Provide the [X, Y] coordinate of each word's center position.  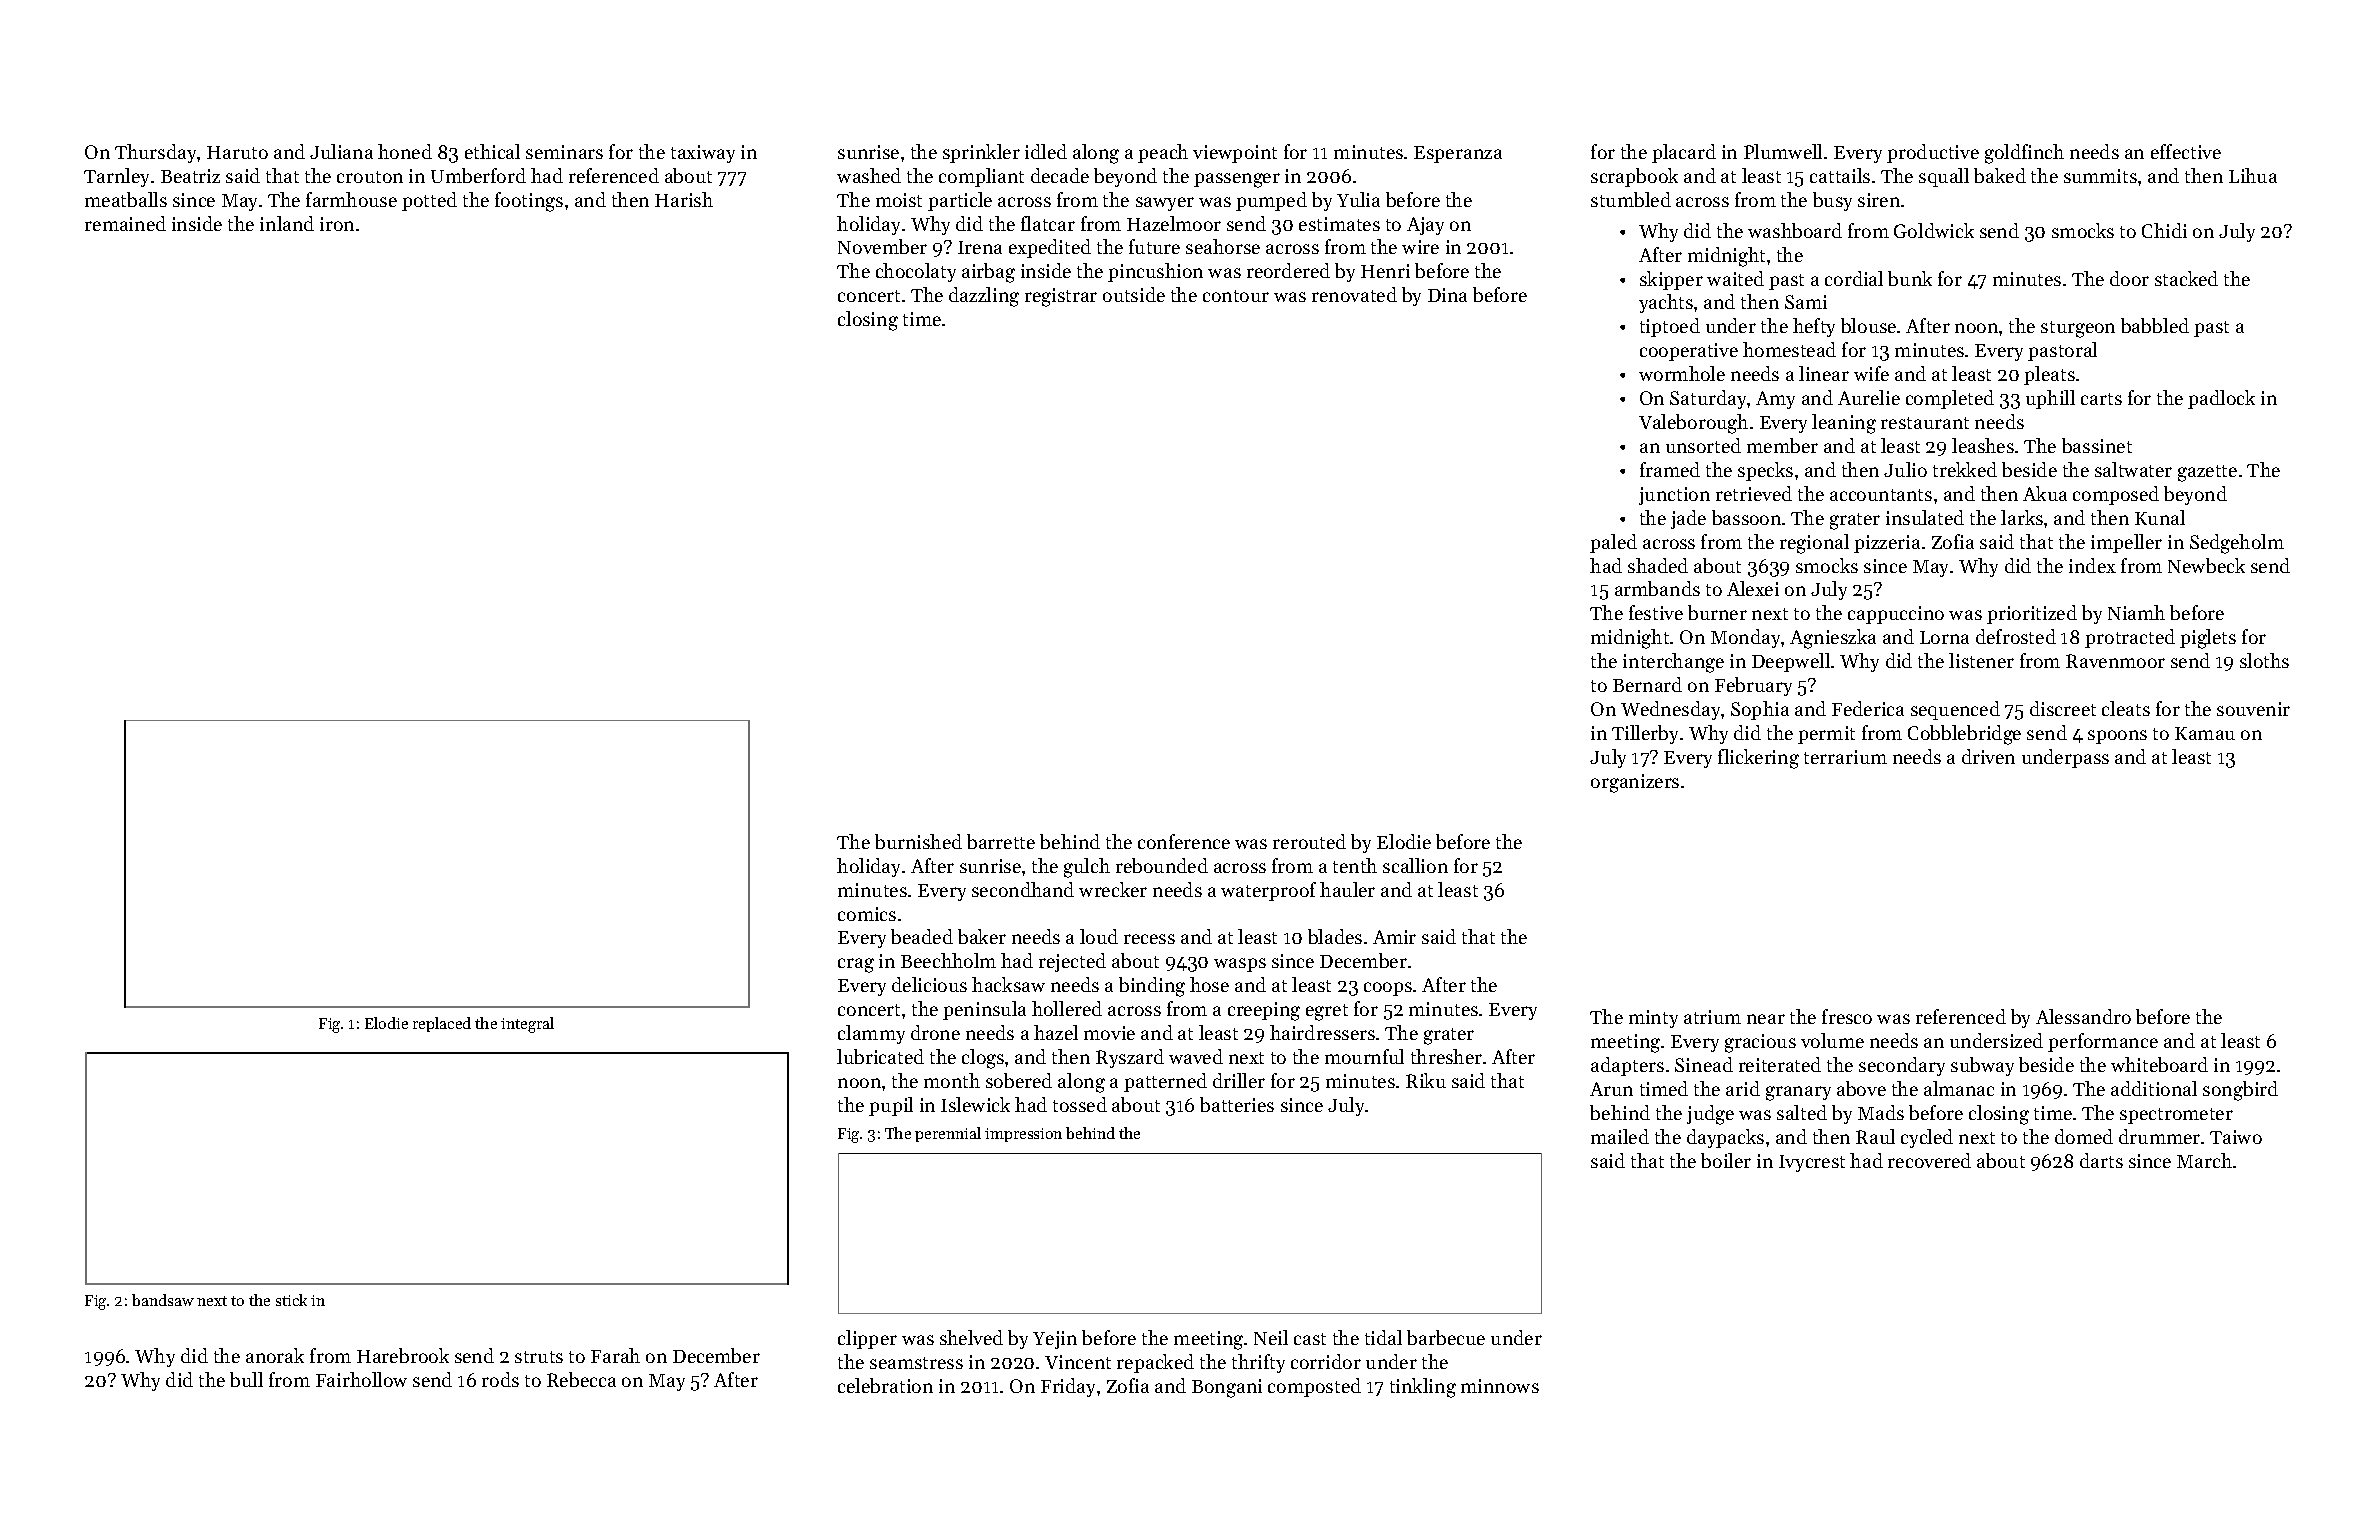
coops [1388, 989]
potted [429, 201]
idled [1046, 151]
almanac [1959, 1088]
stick [291, 1300]
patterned [1165, 1082]
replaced [442, 1024]
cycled [1927, 1138]
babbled [2155, 325]
